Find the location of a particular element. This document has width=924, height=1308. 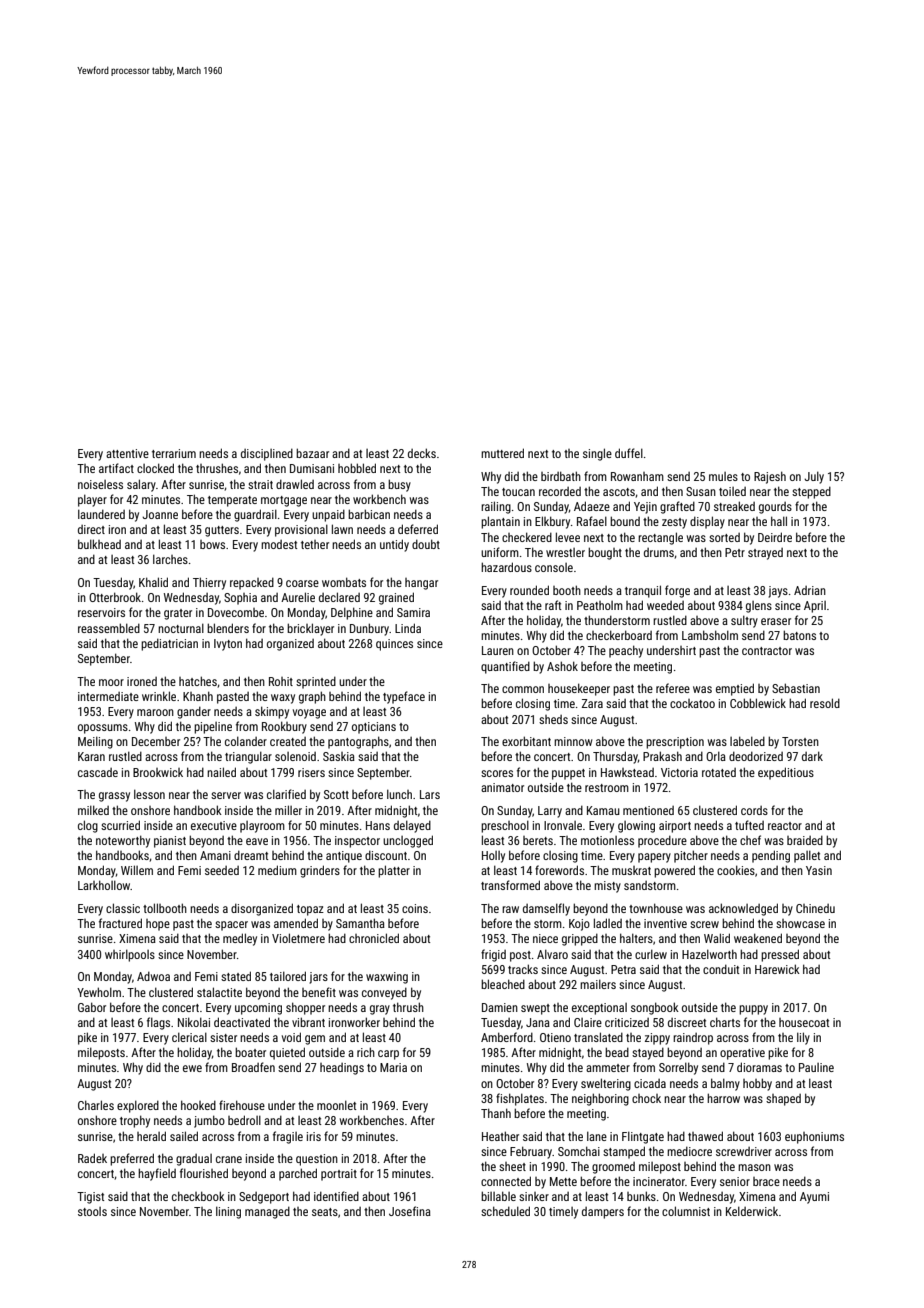

opossums is located at coordinates (103, 729).
